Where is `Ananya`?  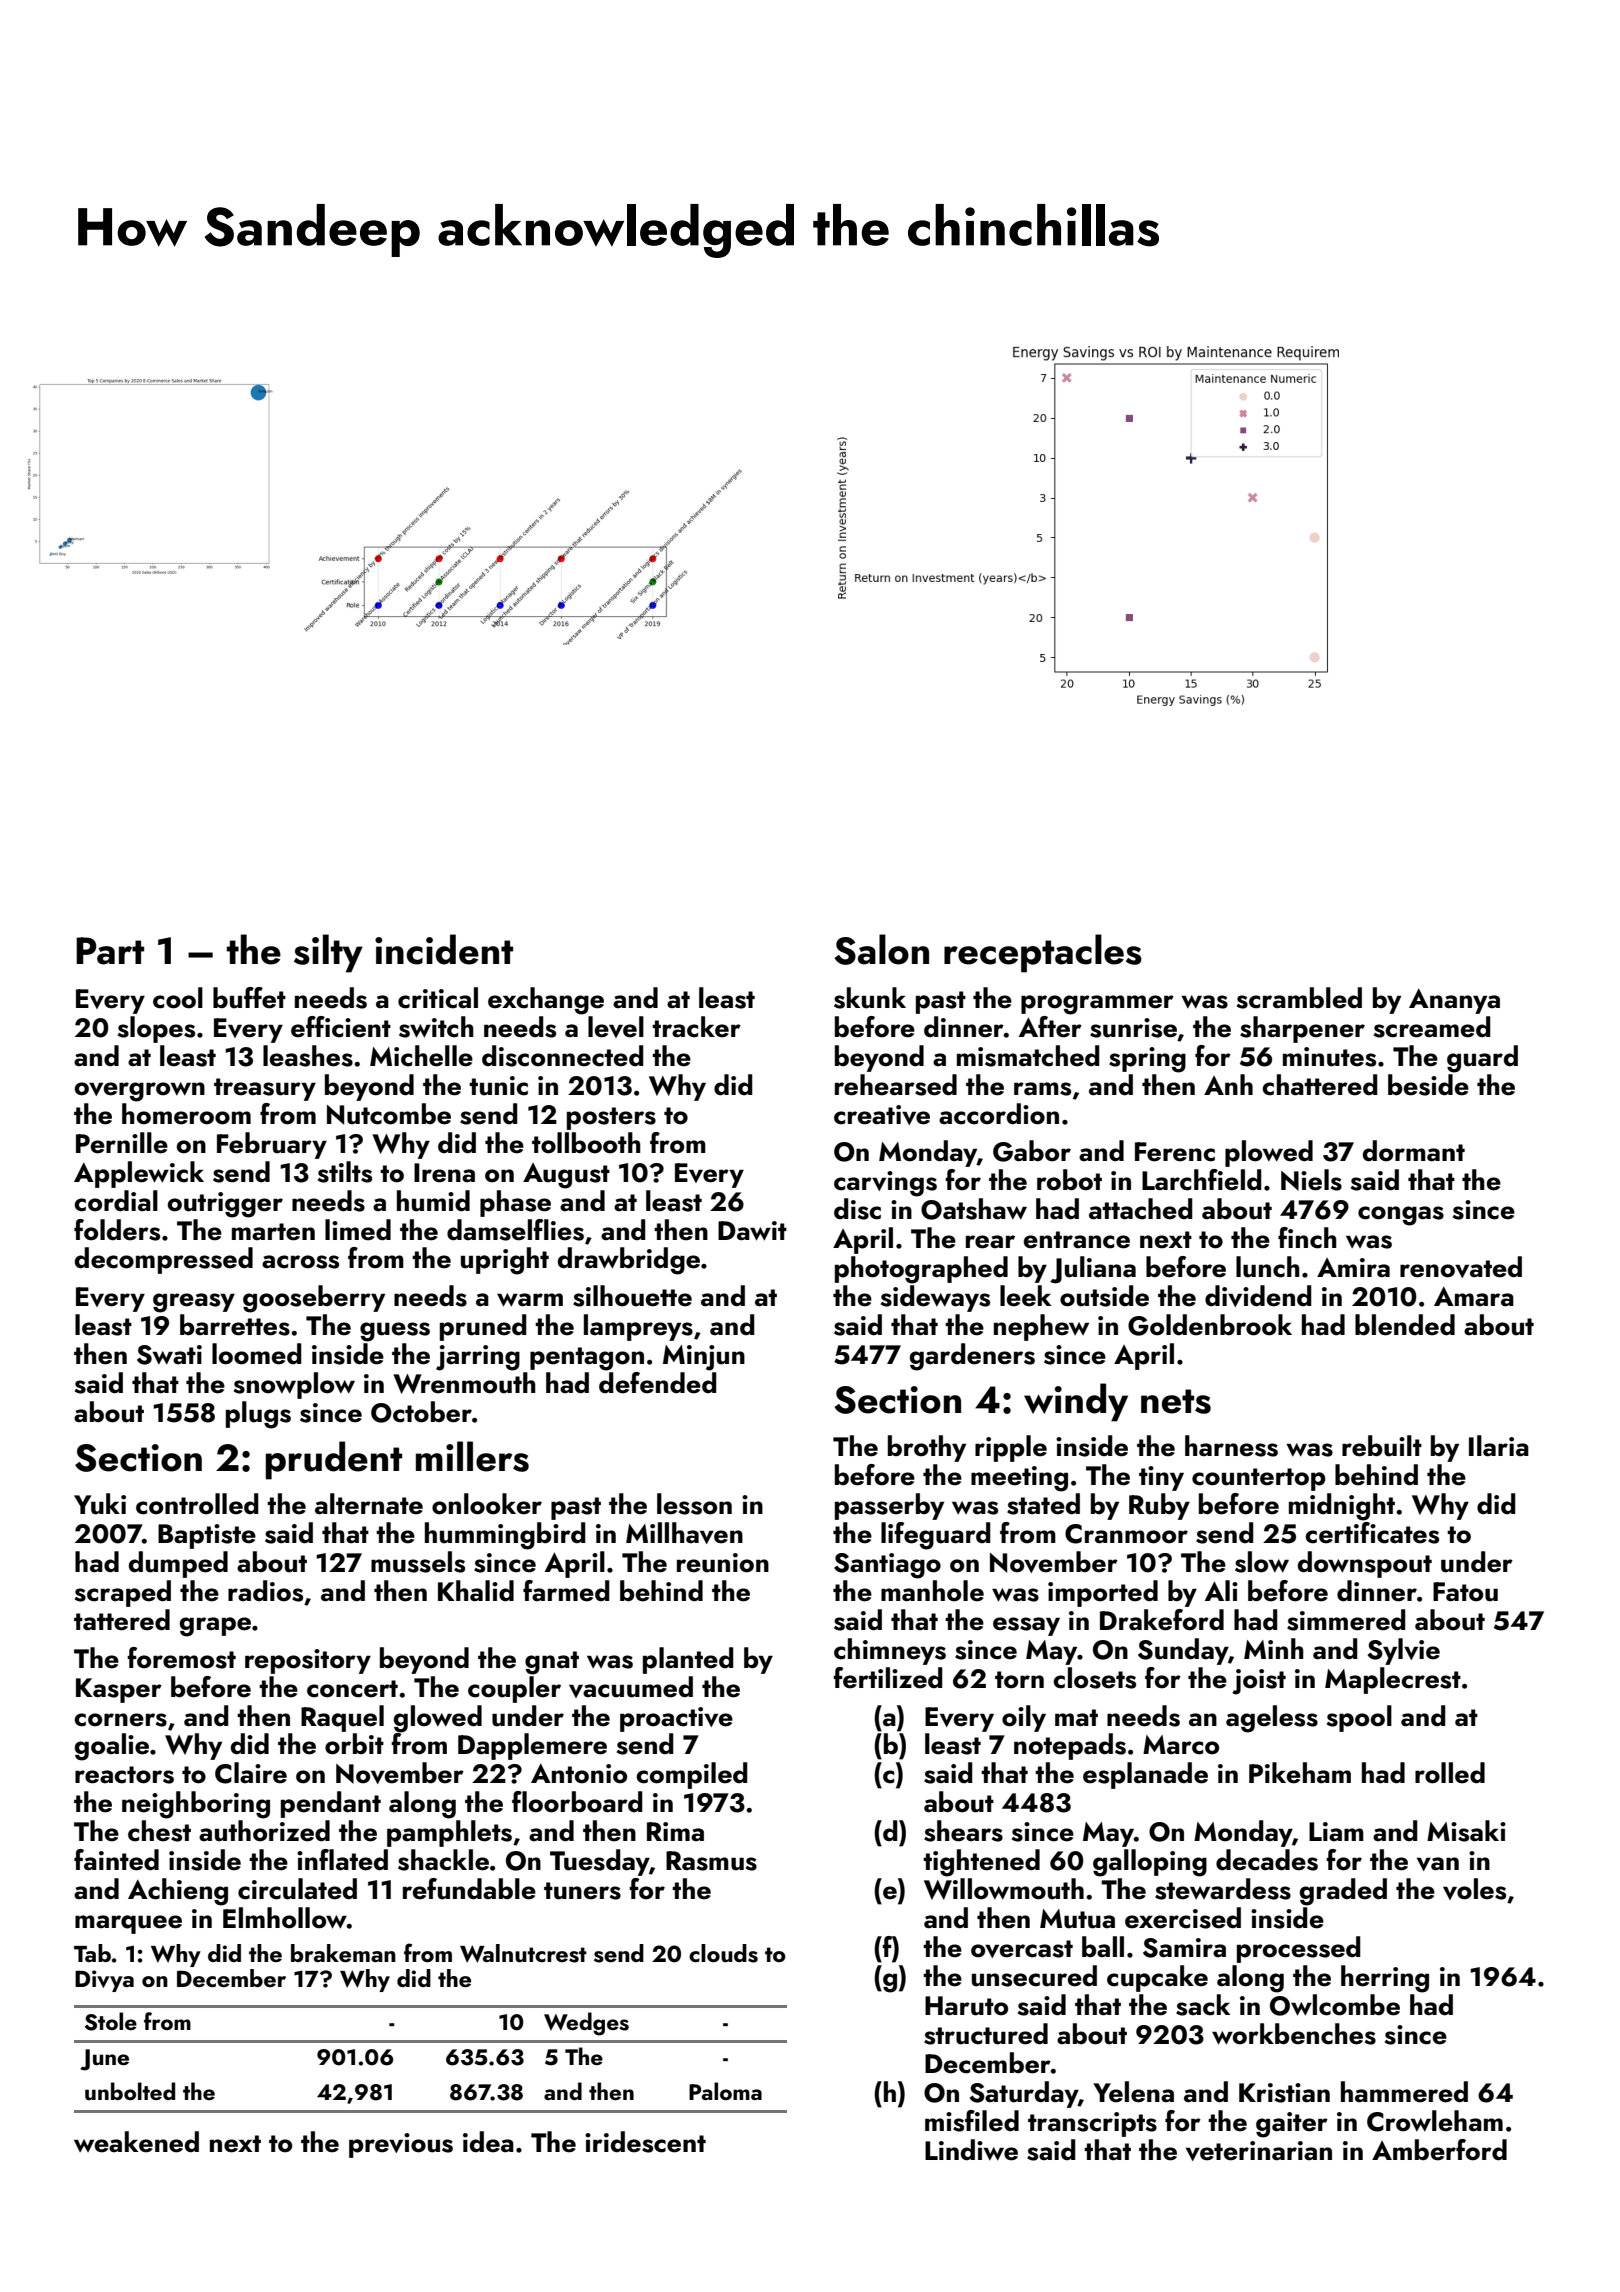 Ananya is located at coordinates (1454, 1001).
